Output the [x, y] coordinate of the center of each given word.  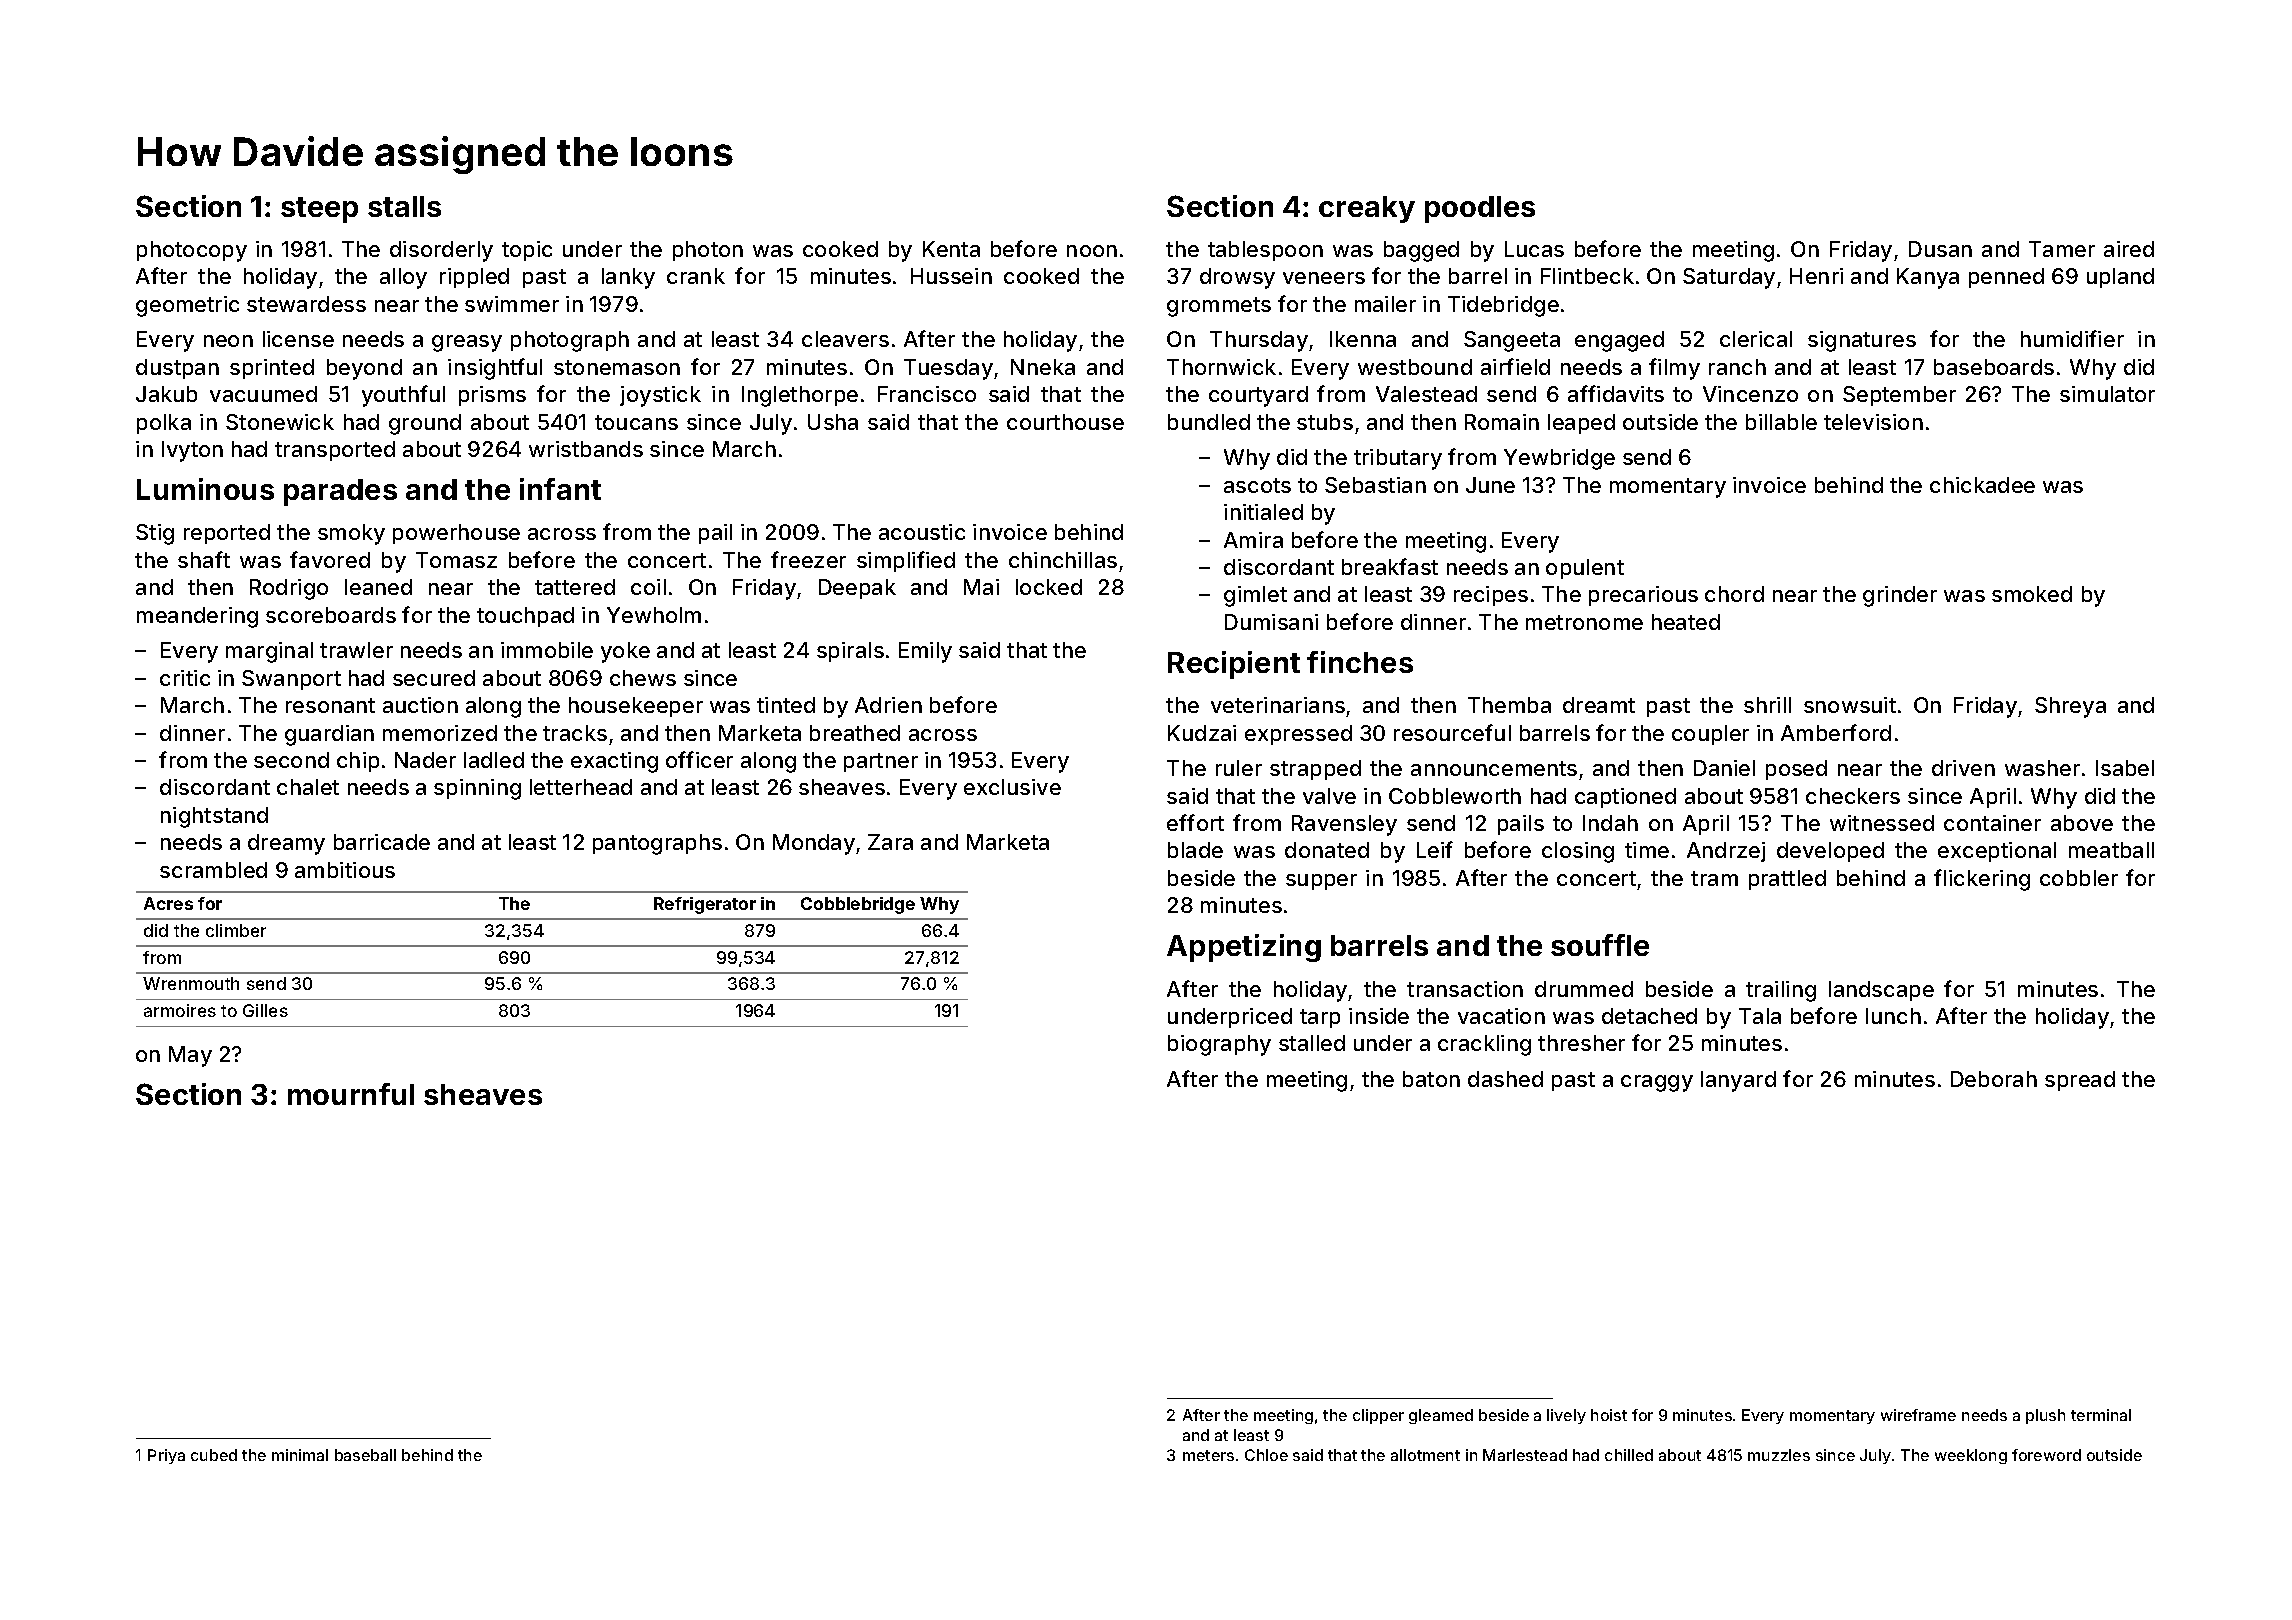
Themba [1509, 705]
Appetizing [1244, 948]
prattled [1787, 880]
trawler [356, 650]
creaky [1367, 209]
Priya [166, 1456]
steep [319, 210]
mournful [351, 1094]
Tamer [2062, 249]
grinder [1900, 596]
